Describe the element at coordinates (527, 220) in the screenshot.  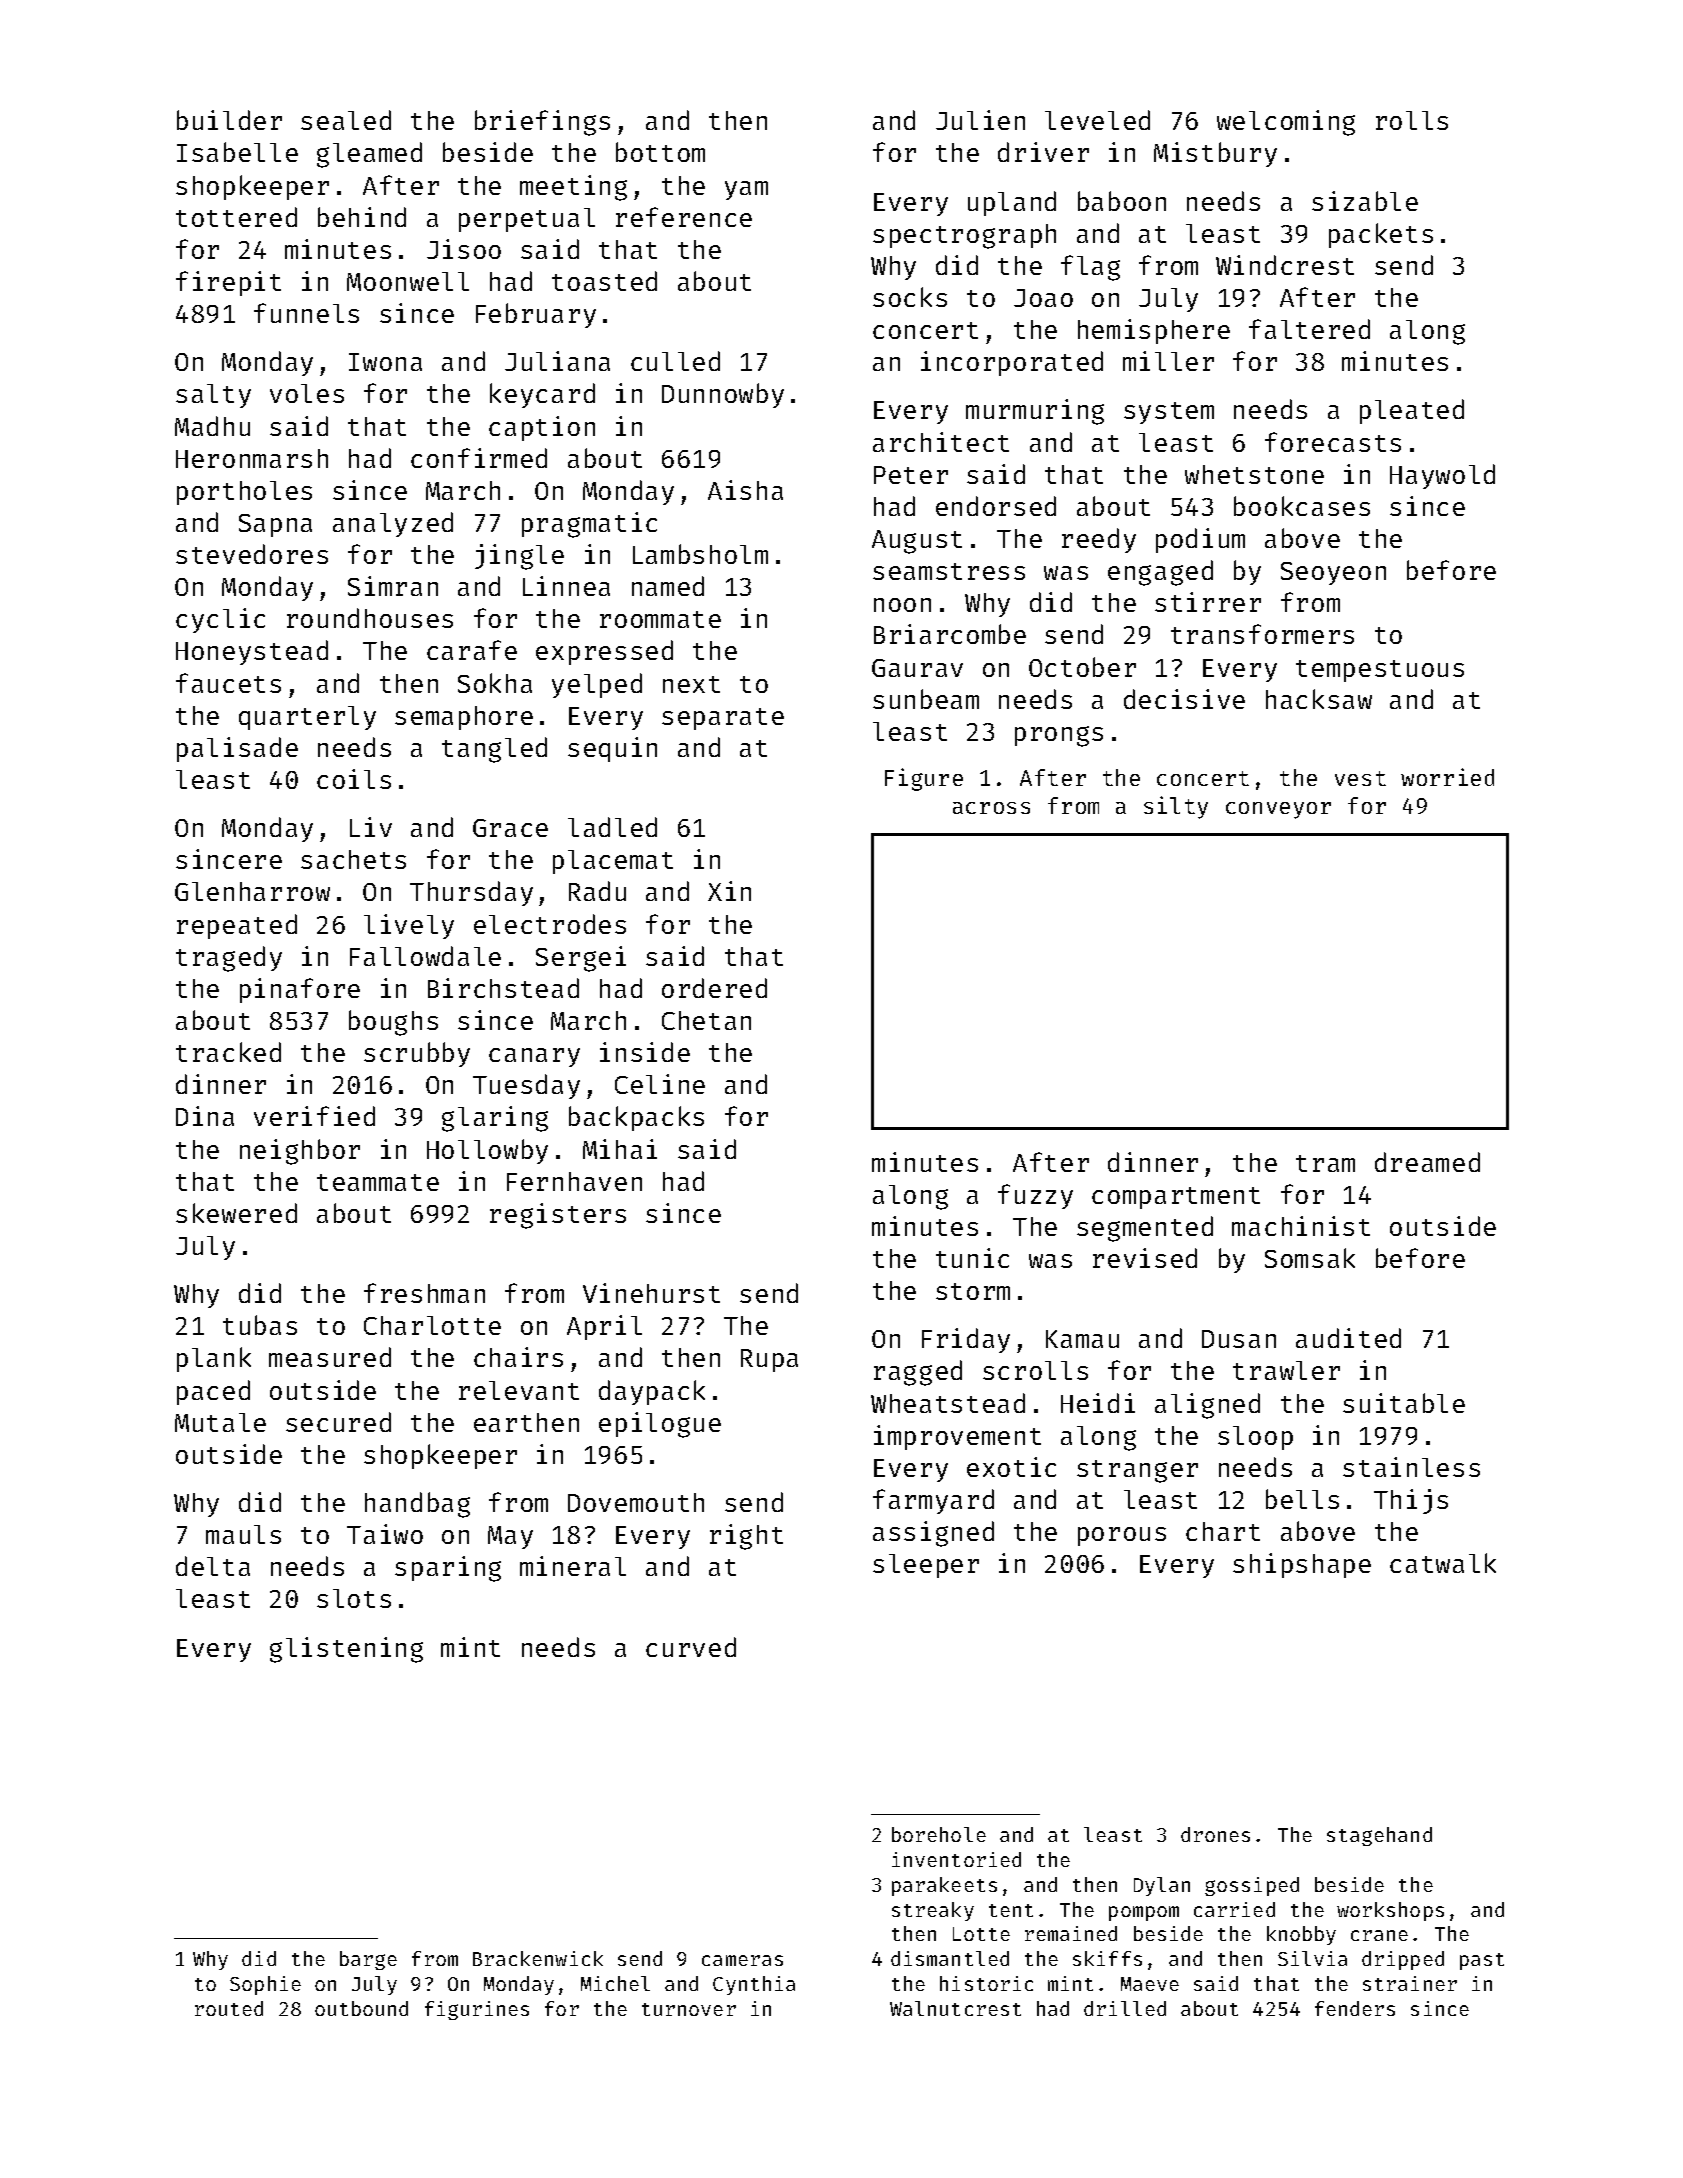
I see `perpetual` at that location.
